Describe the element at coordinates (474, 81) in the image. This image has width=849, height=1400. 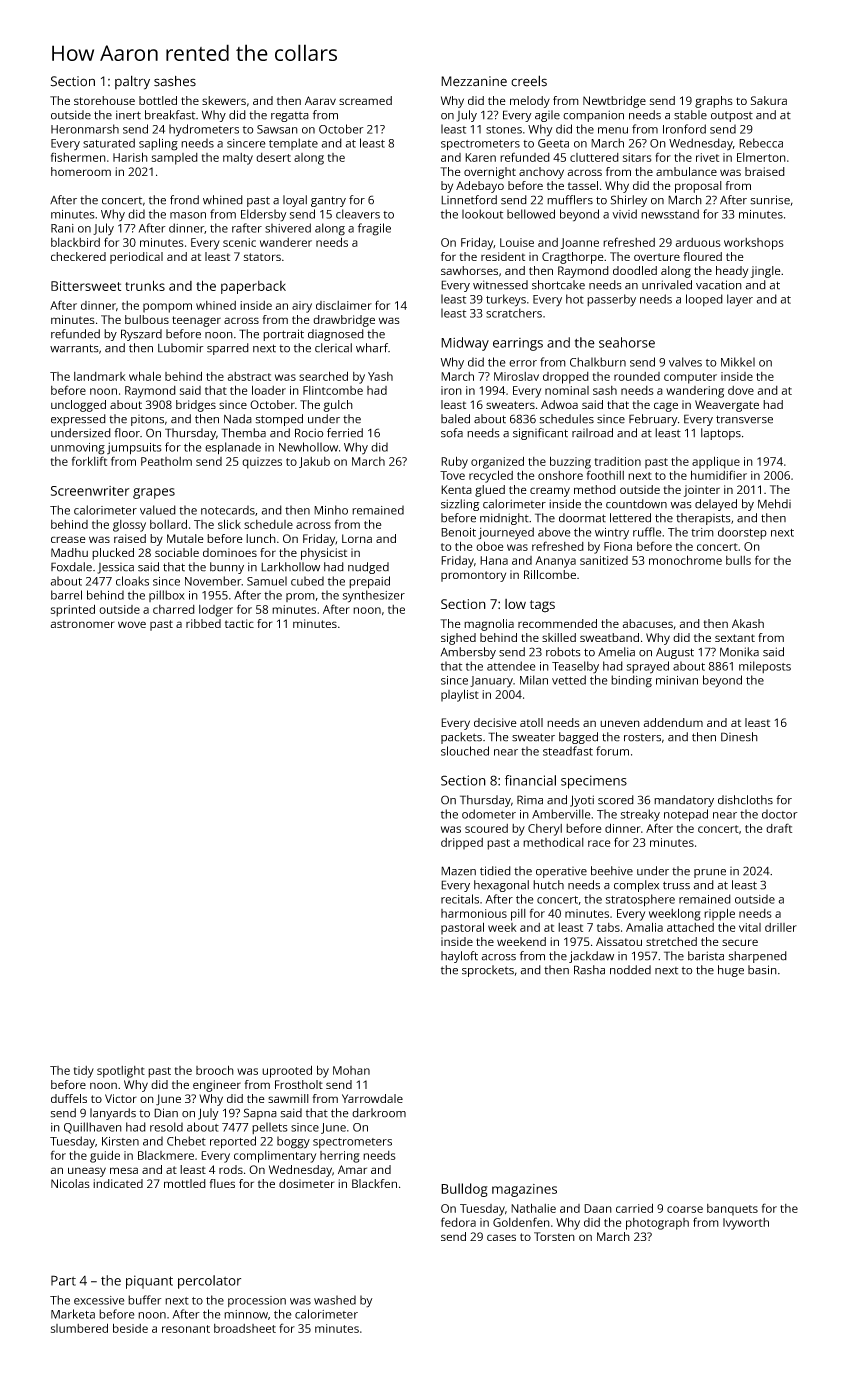
I see `Mezzanine` at that location.
